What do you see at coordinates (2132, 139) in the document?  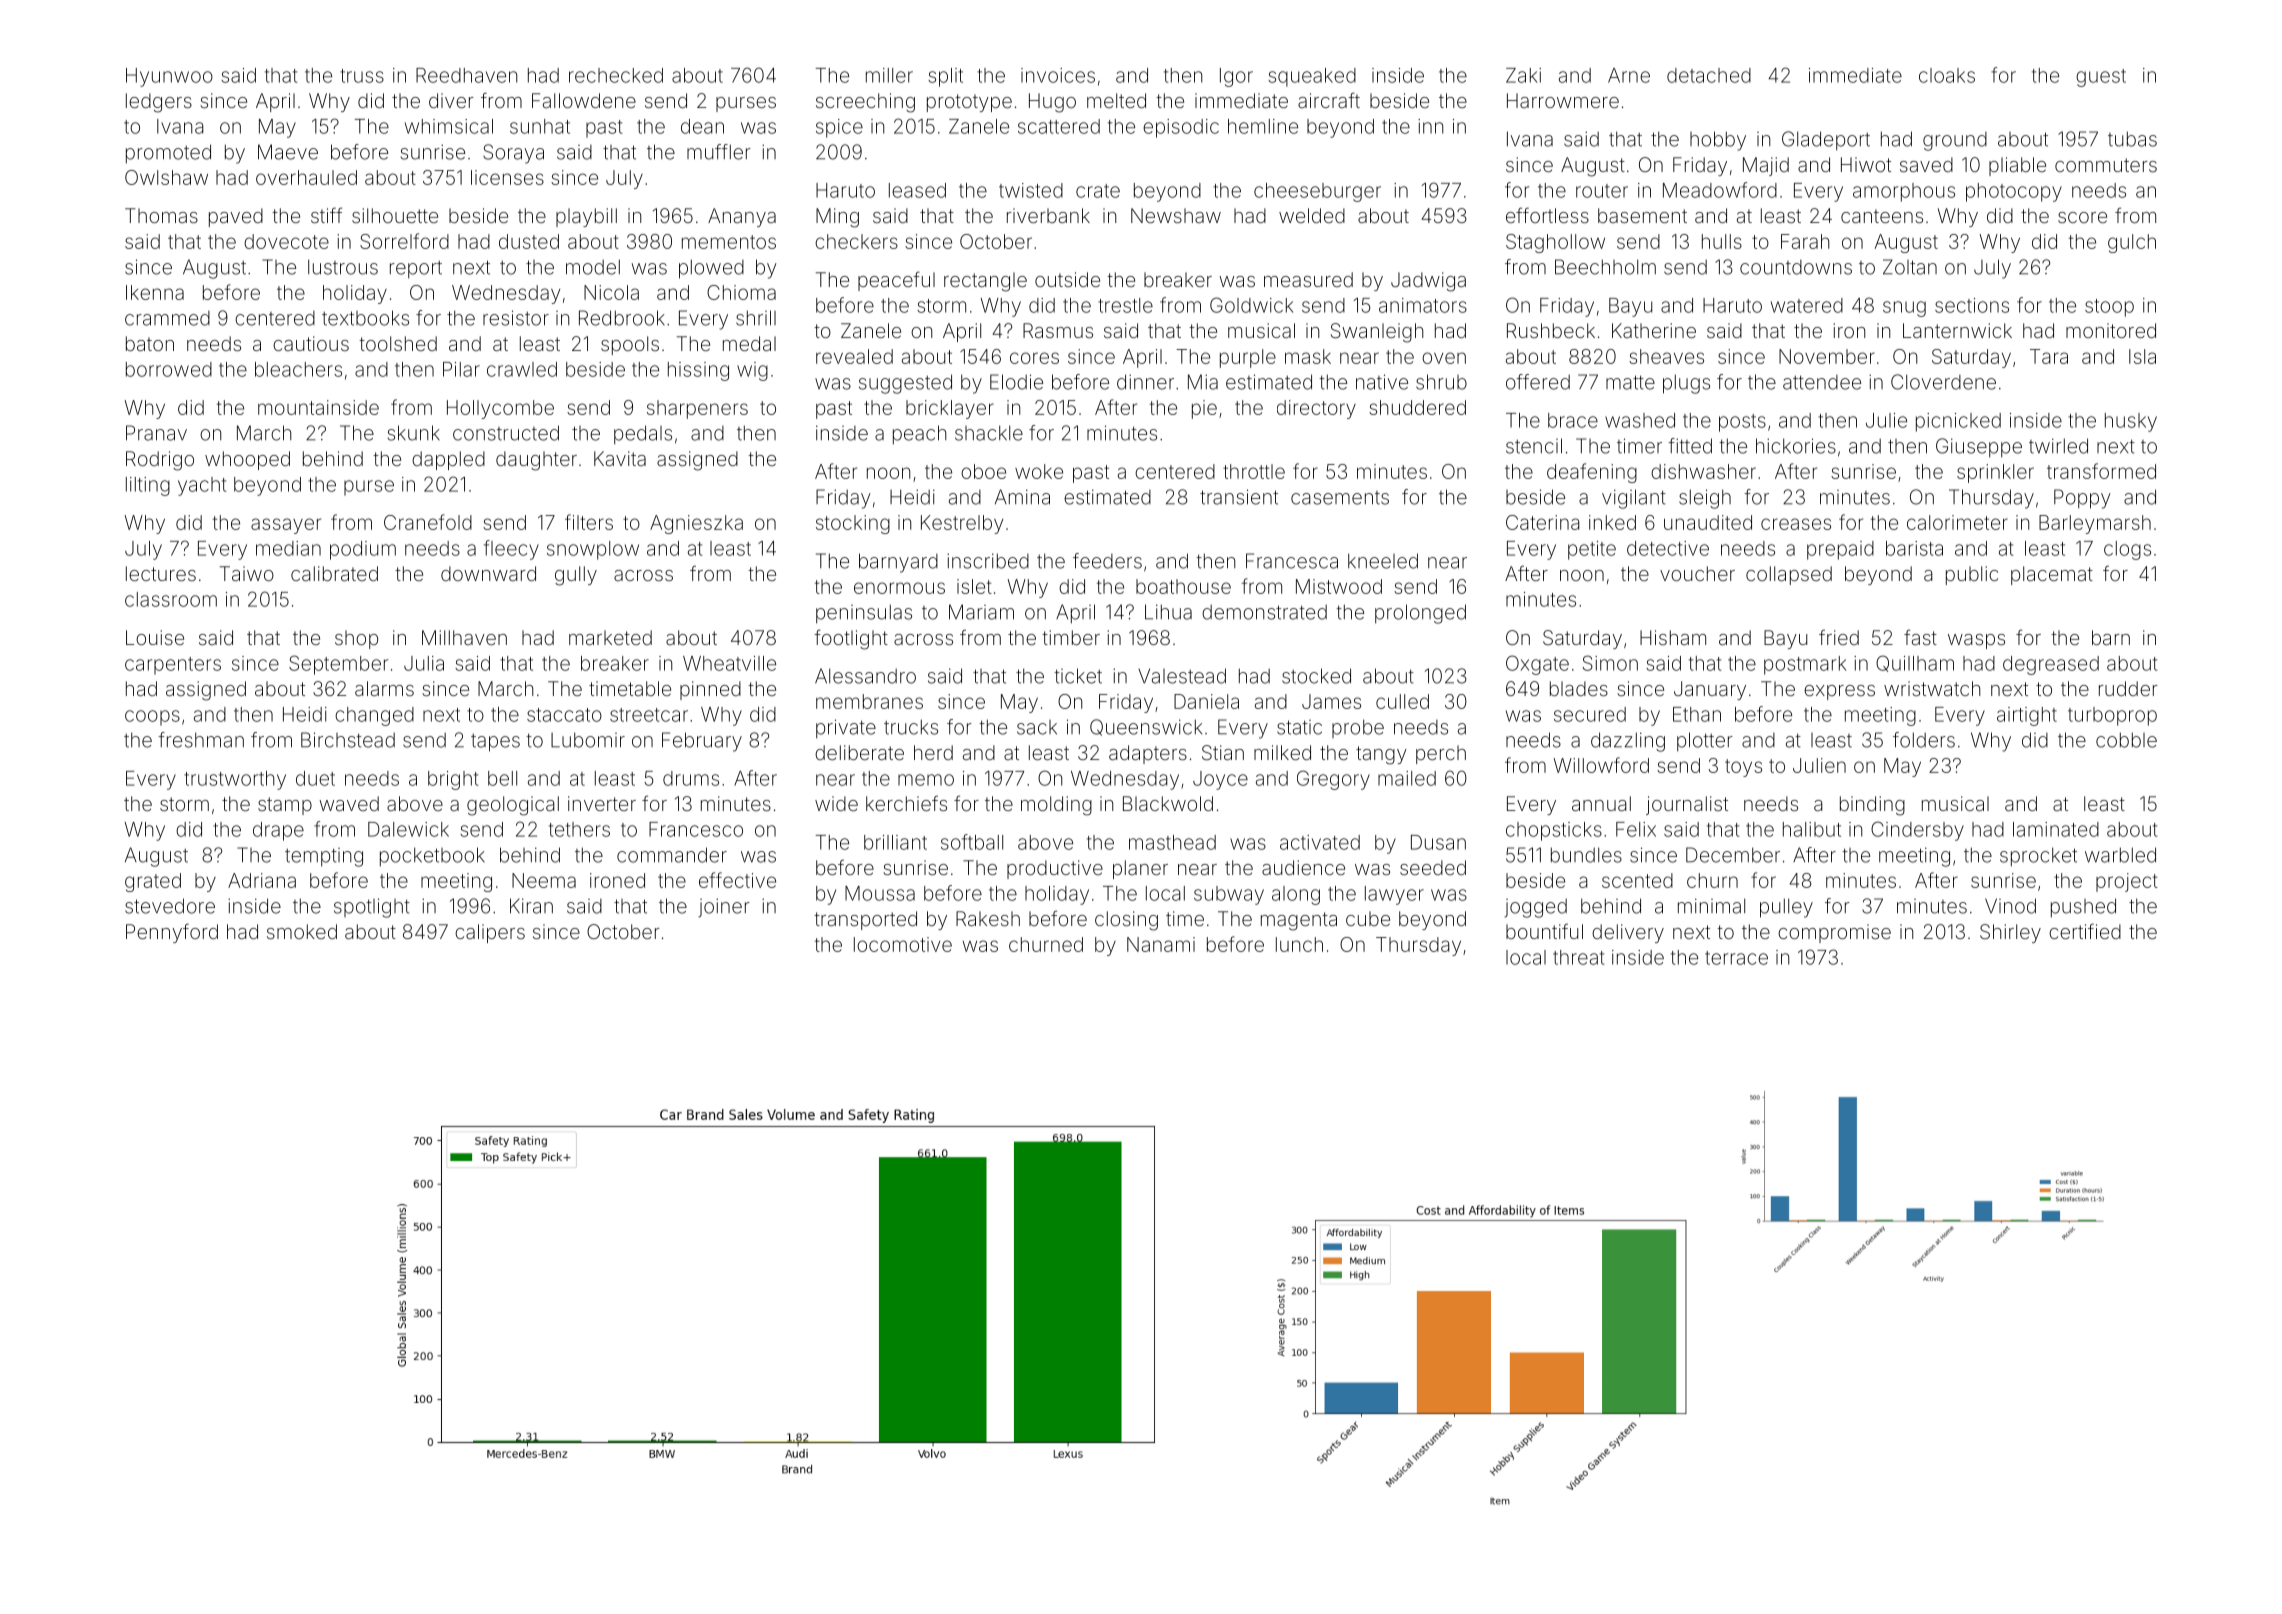 I see `tubas` at bounding box center [2132, 139].
